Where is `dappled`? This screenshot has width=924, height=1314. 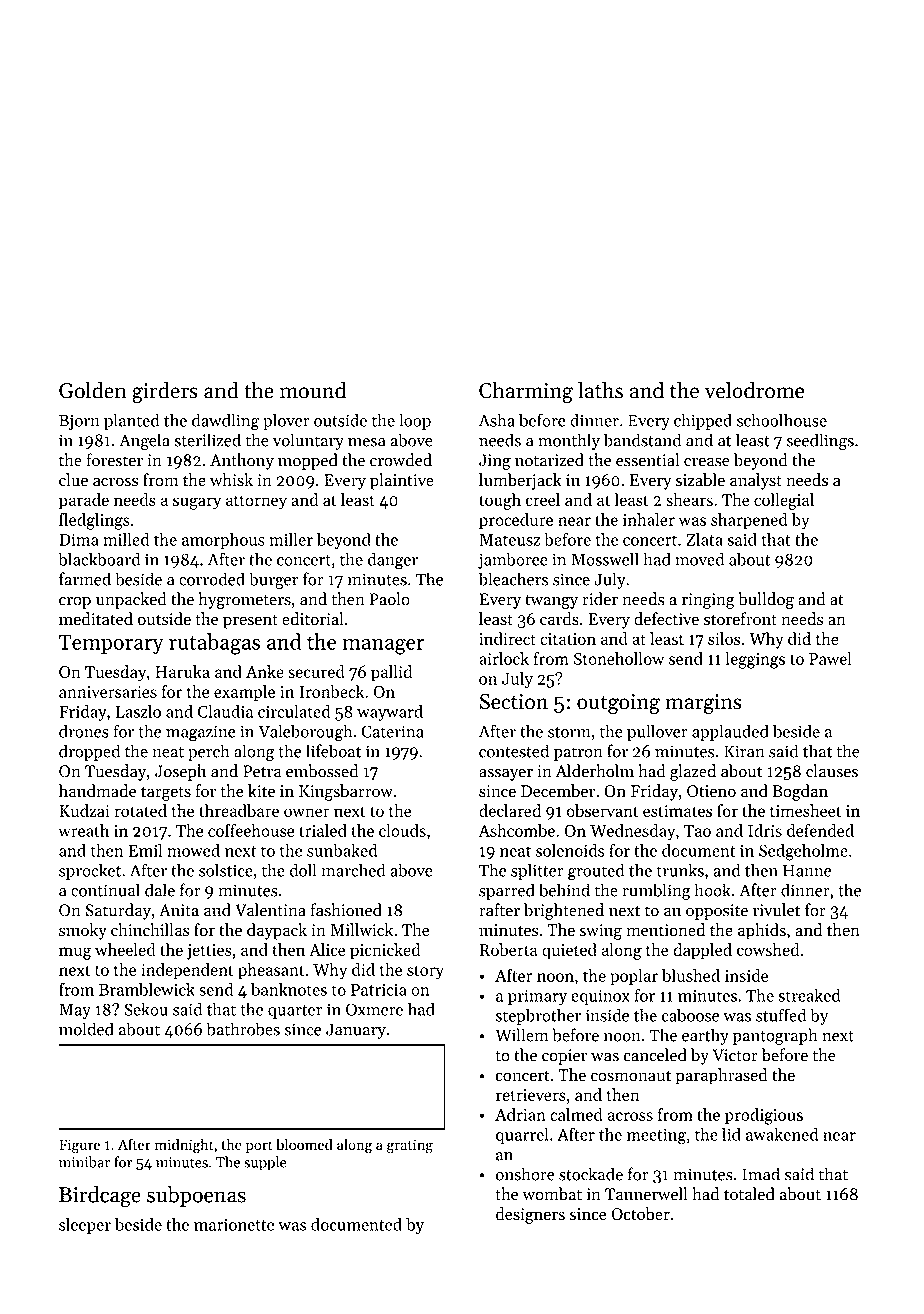
dappled is located at coordinates (702, 951).
